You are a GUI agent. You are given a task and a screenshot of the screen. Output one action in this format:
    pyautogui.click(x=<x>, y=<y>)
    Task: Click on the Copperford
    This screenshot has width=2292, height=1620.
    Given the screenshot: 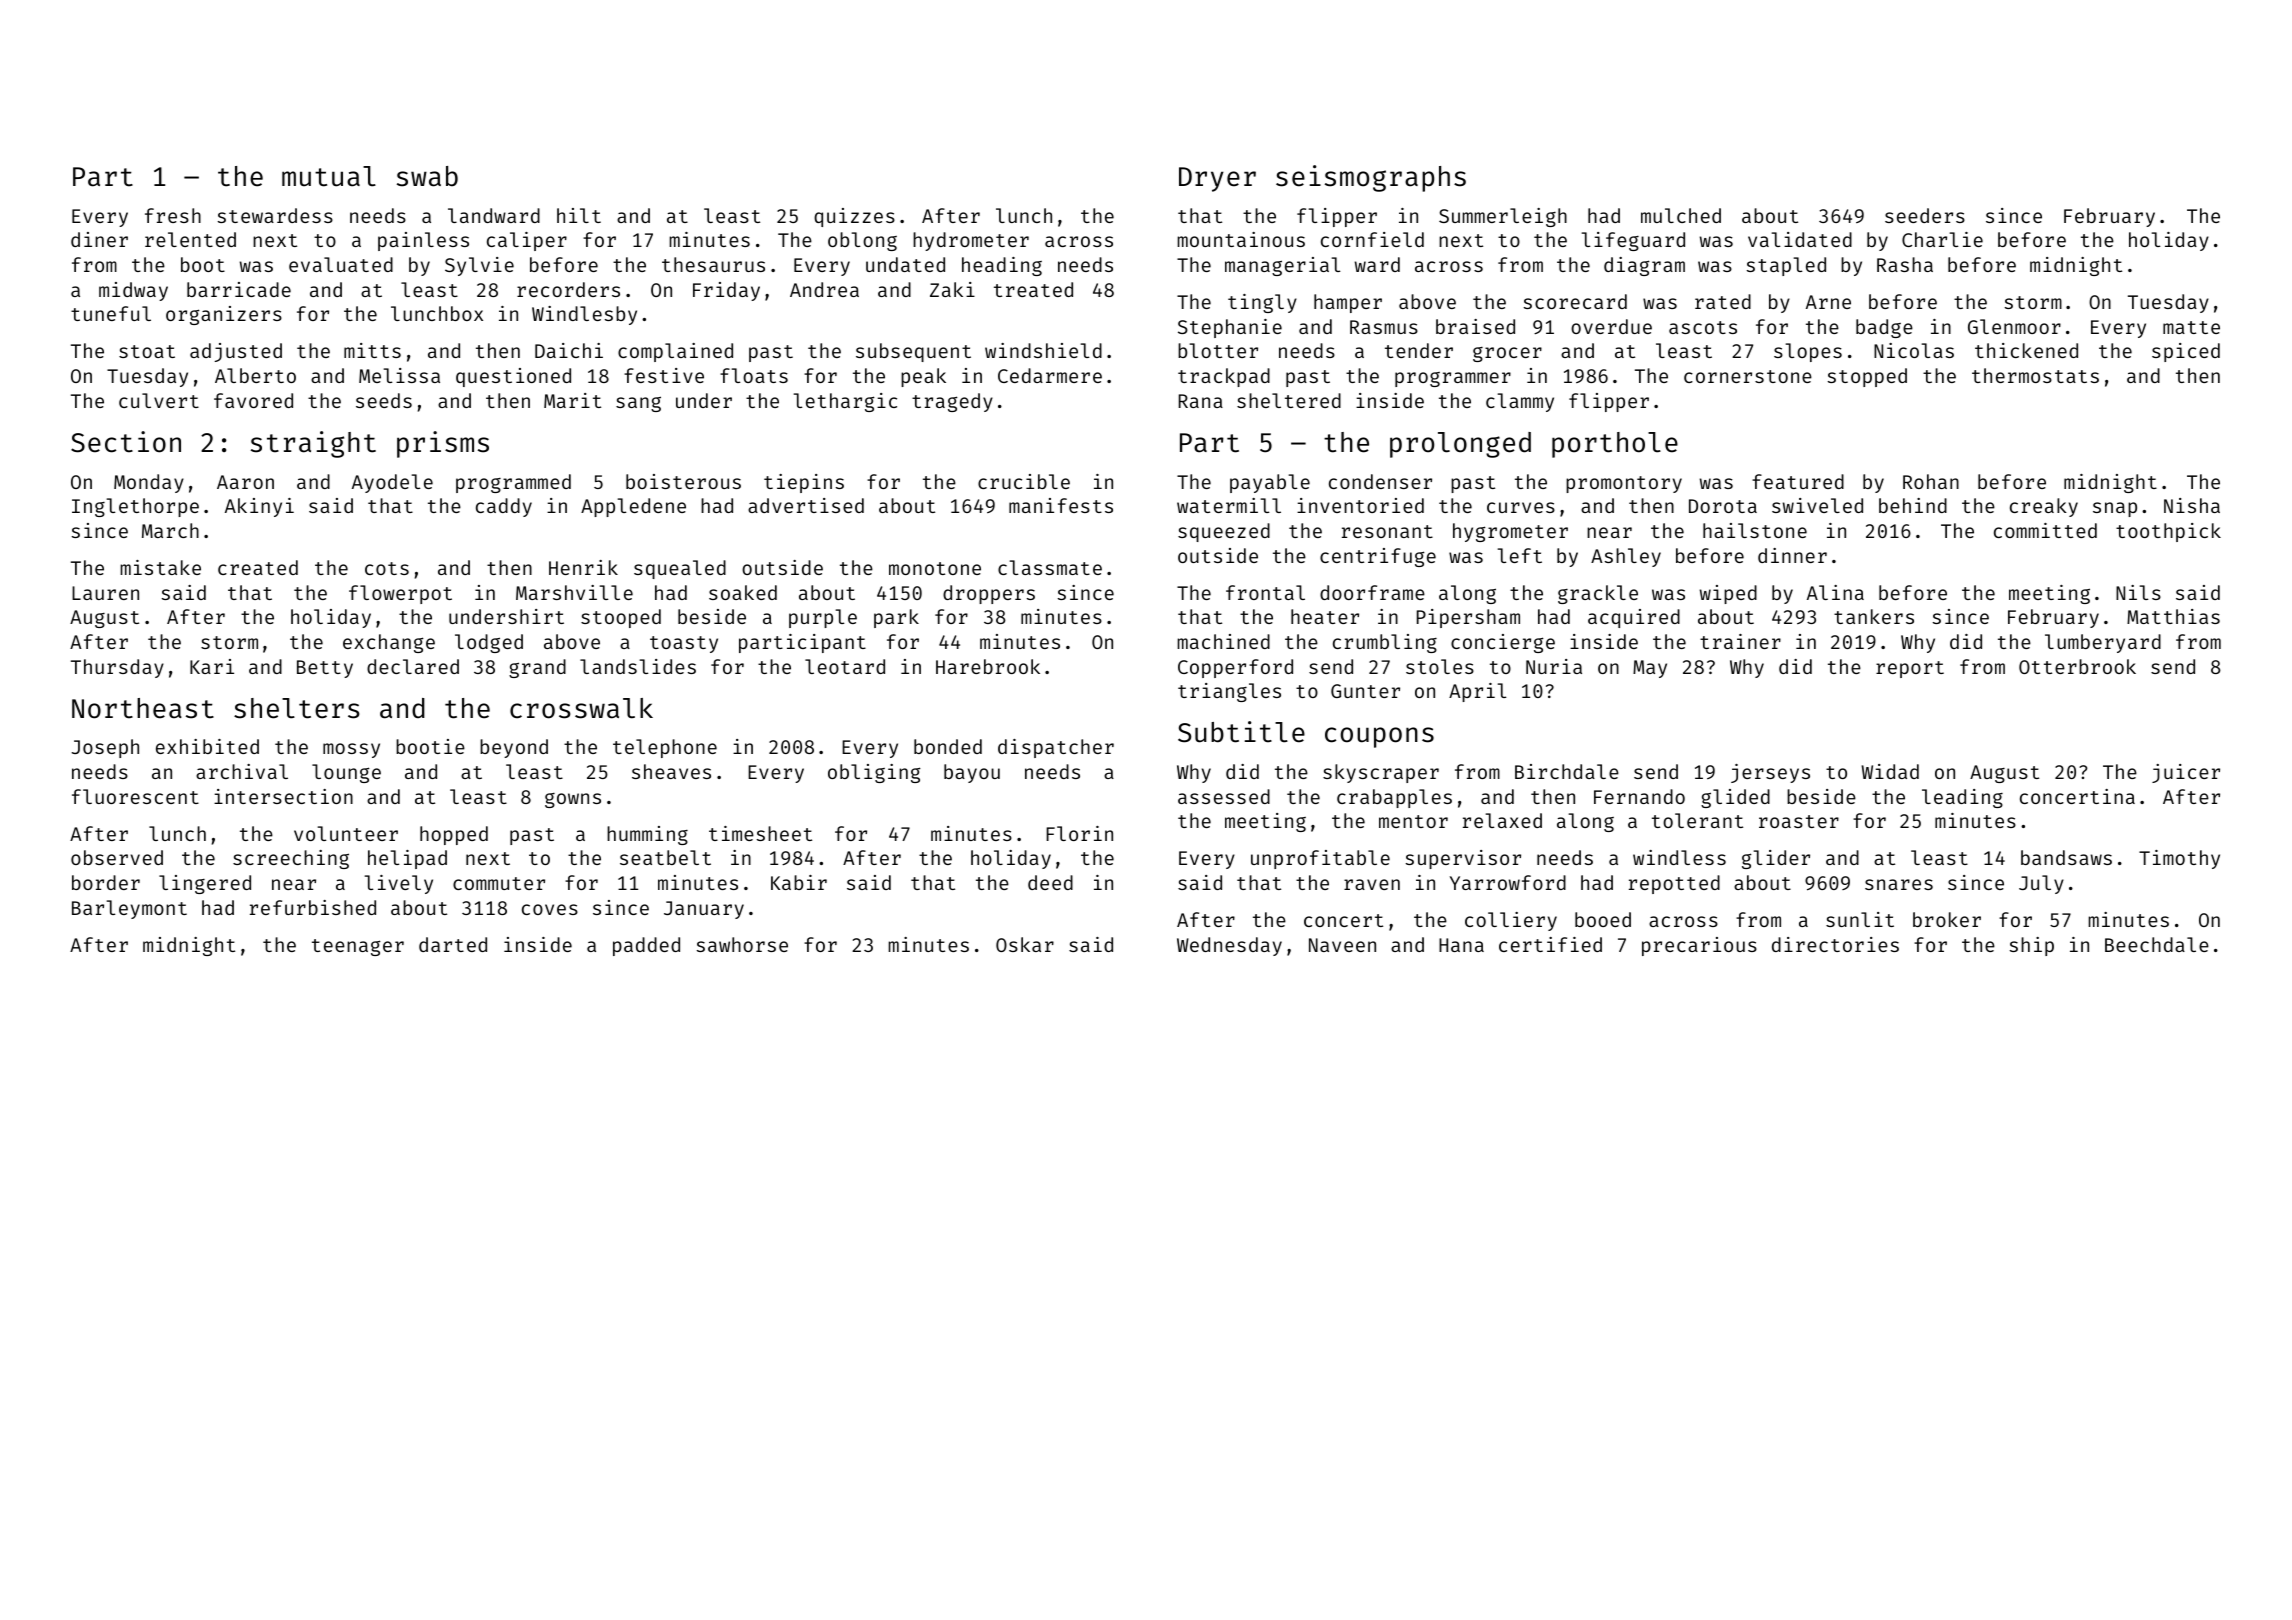 What is the action you would take?
    pyautogui.click(x=1235, y=668)
